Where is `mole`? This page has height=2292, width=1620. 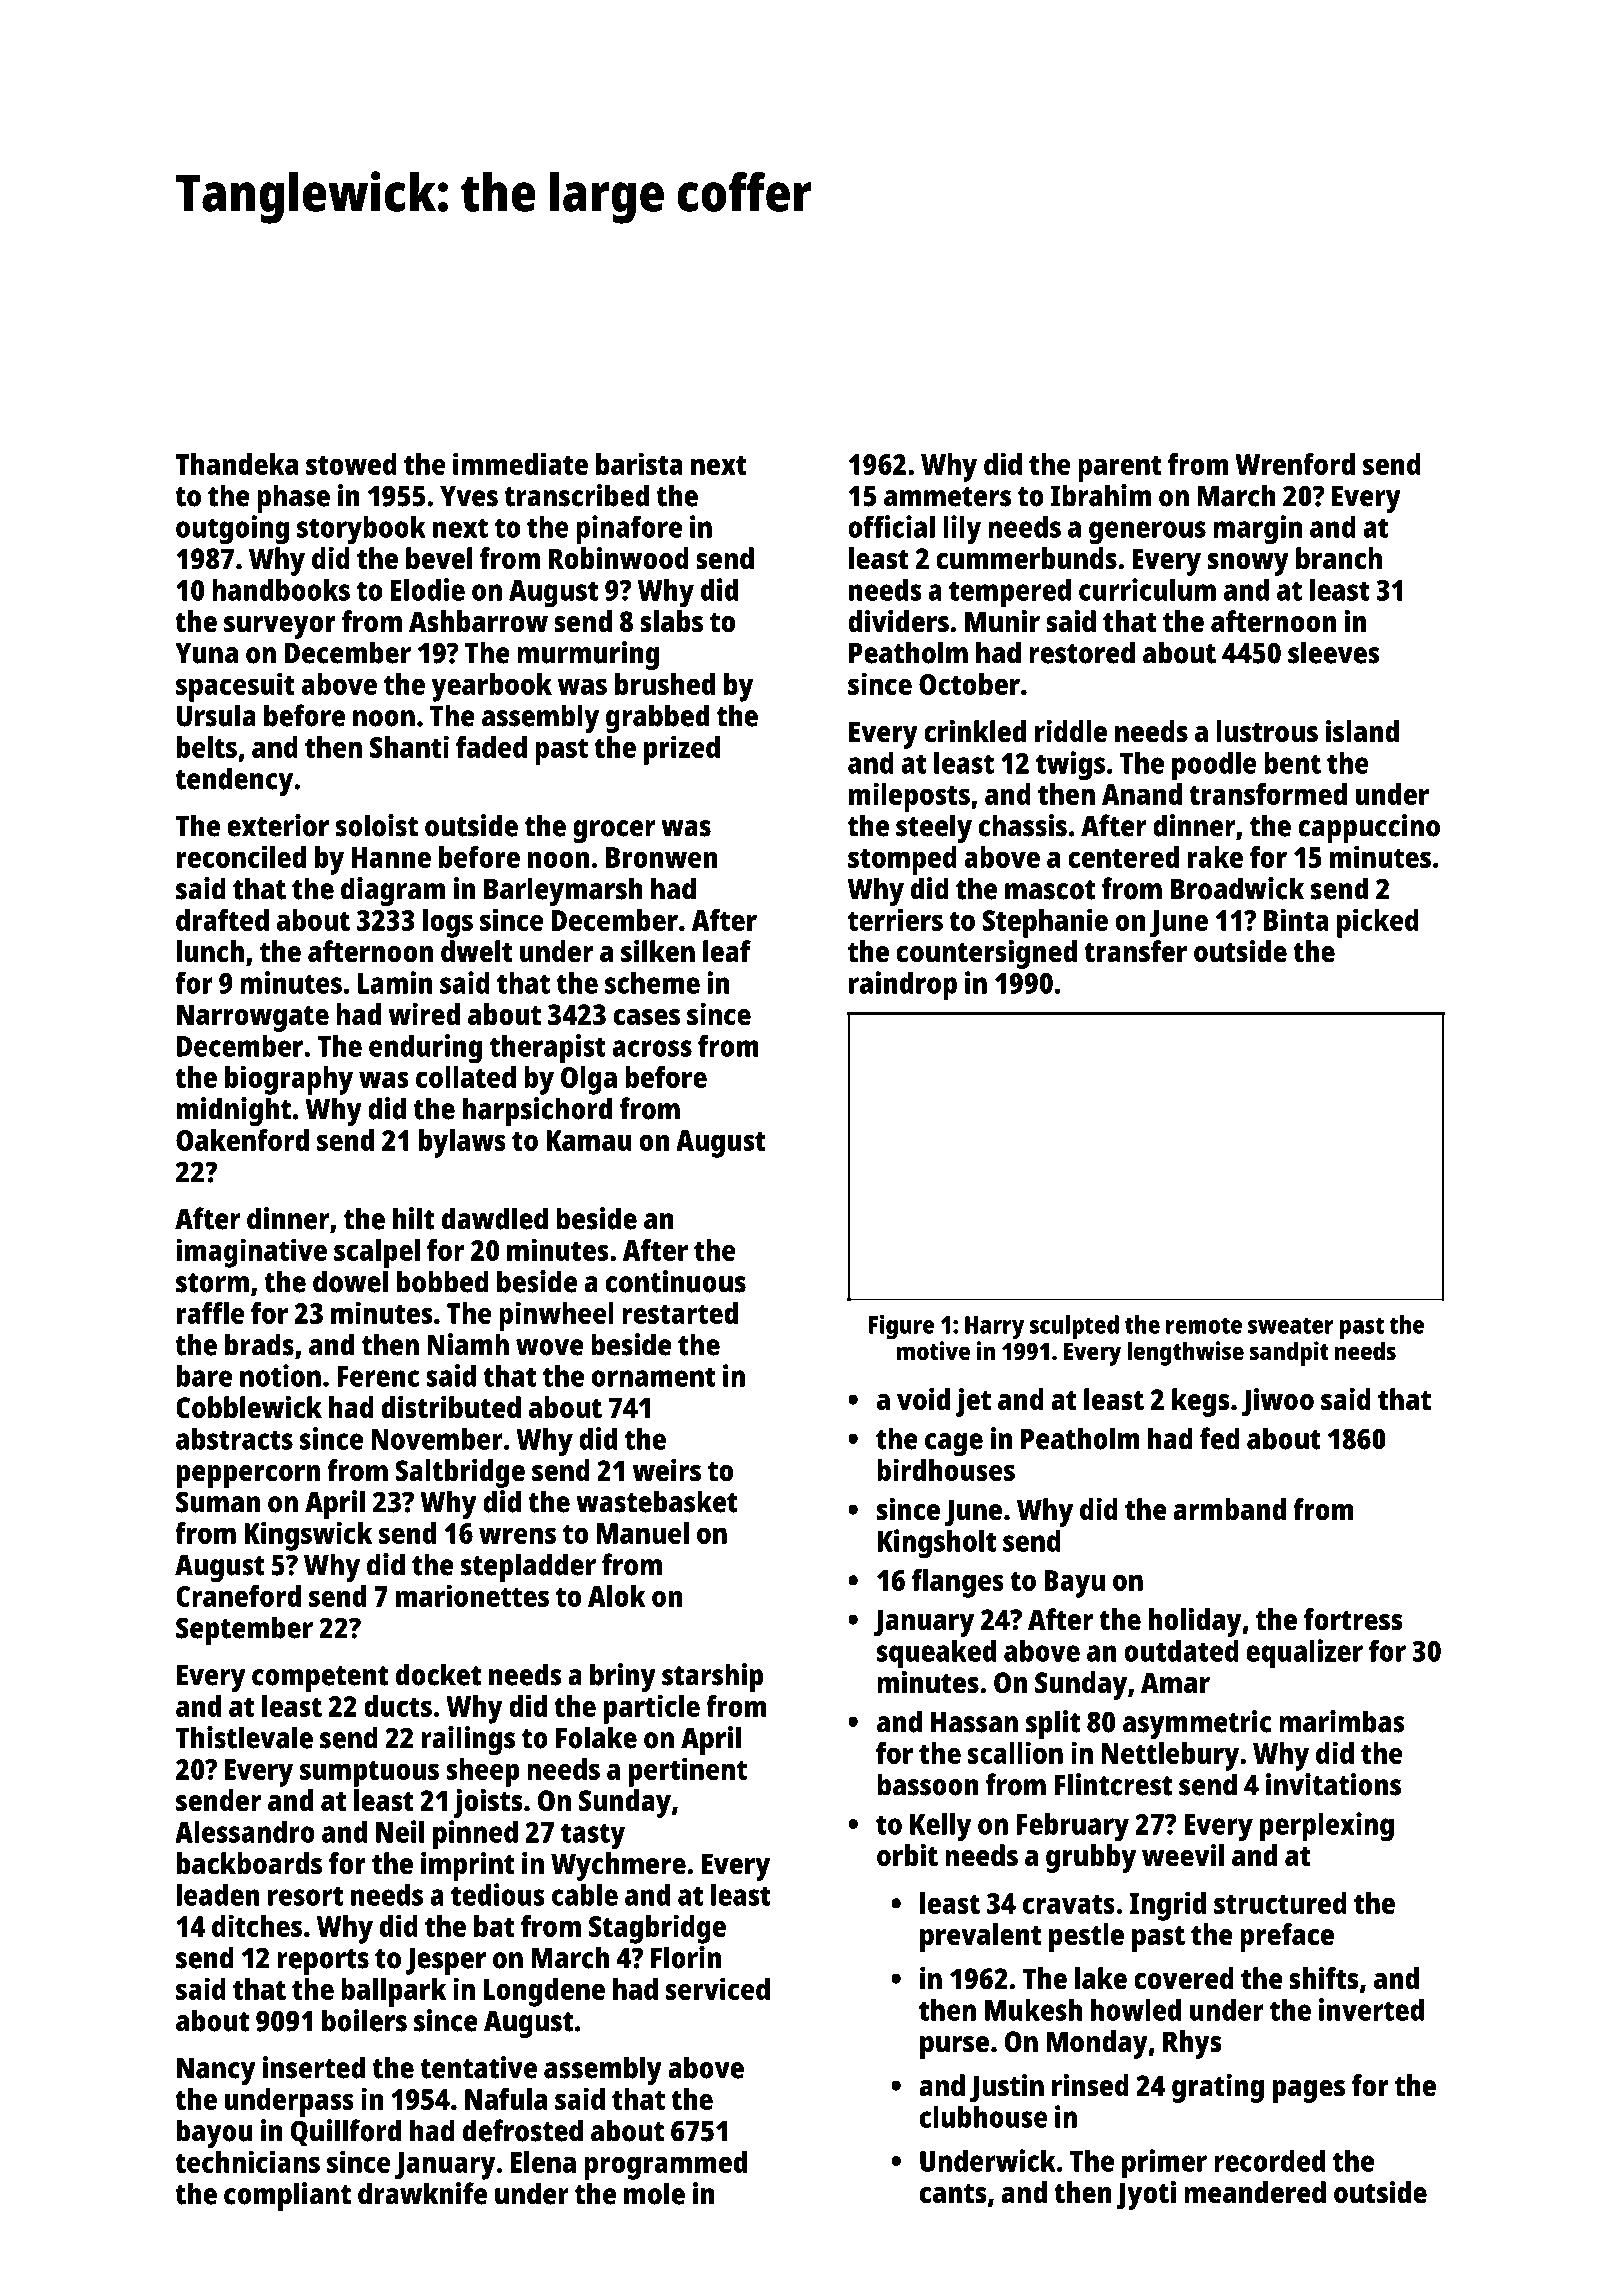 mole is located at coordinates (654, 2193).
